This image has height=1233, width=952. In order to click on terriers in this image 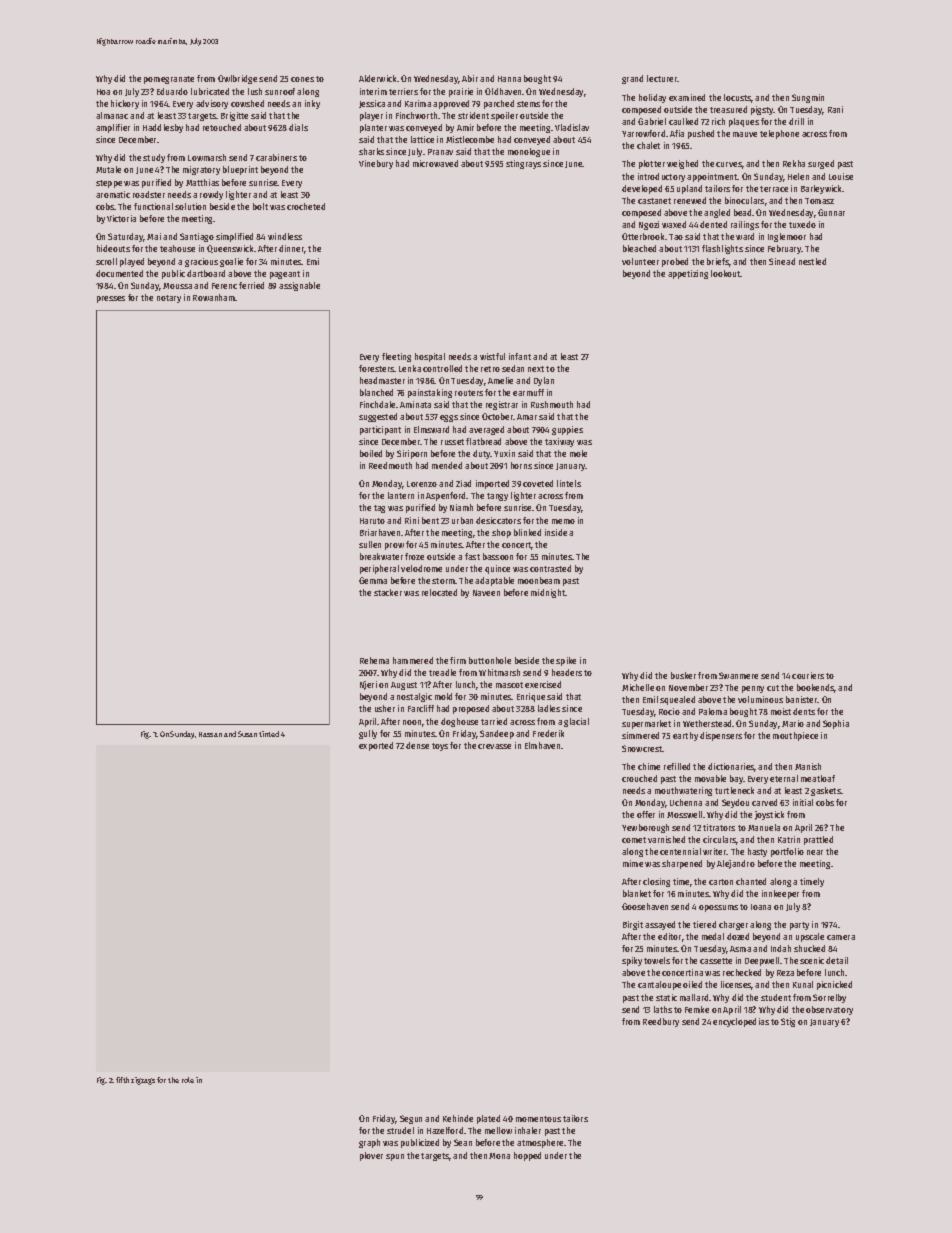, I will do `click(403, 91)`.
